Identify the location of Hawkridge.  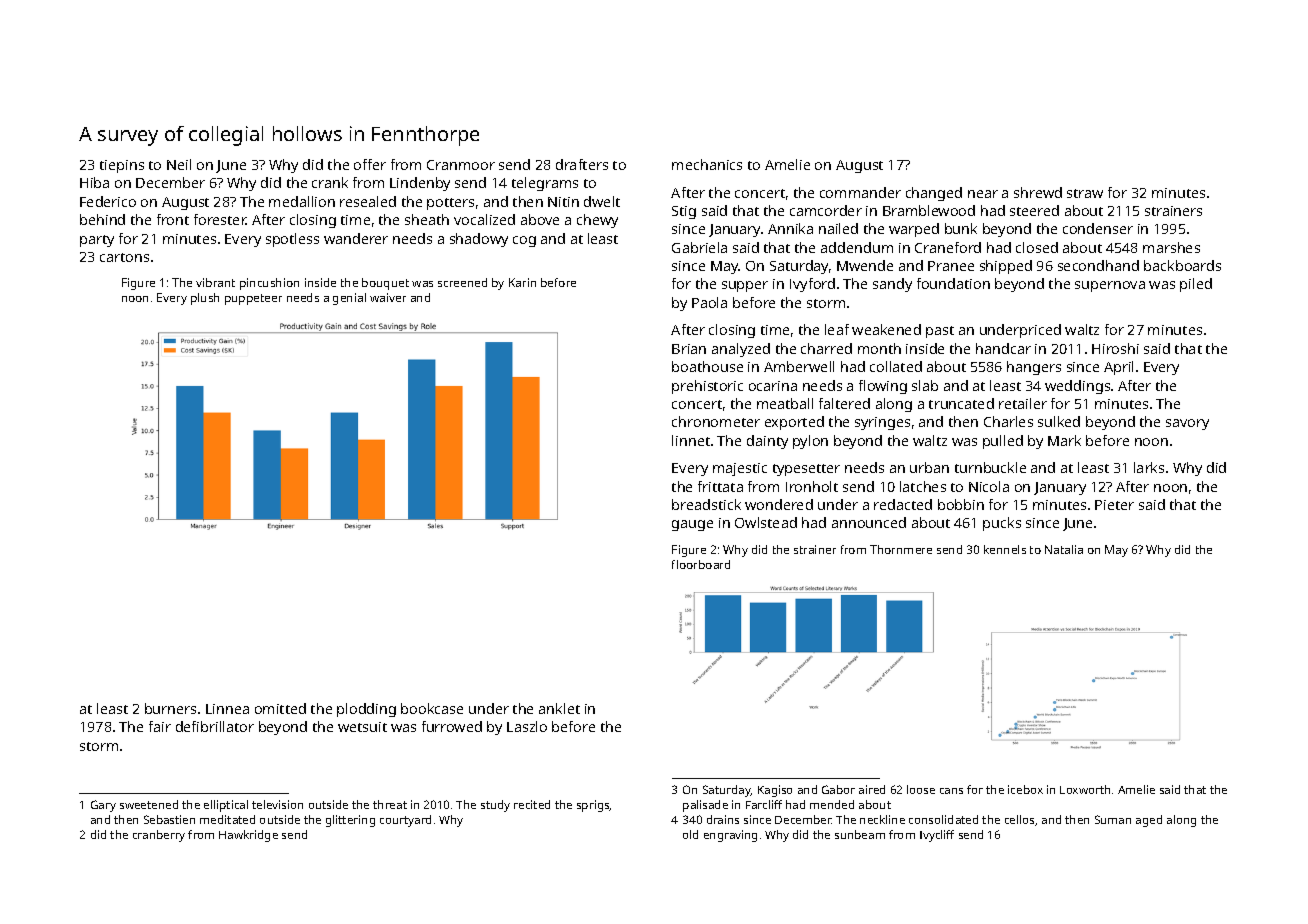
(248, 836).
